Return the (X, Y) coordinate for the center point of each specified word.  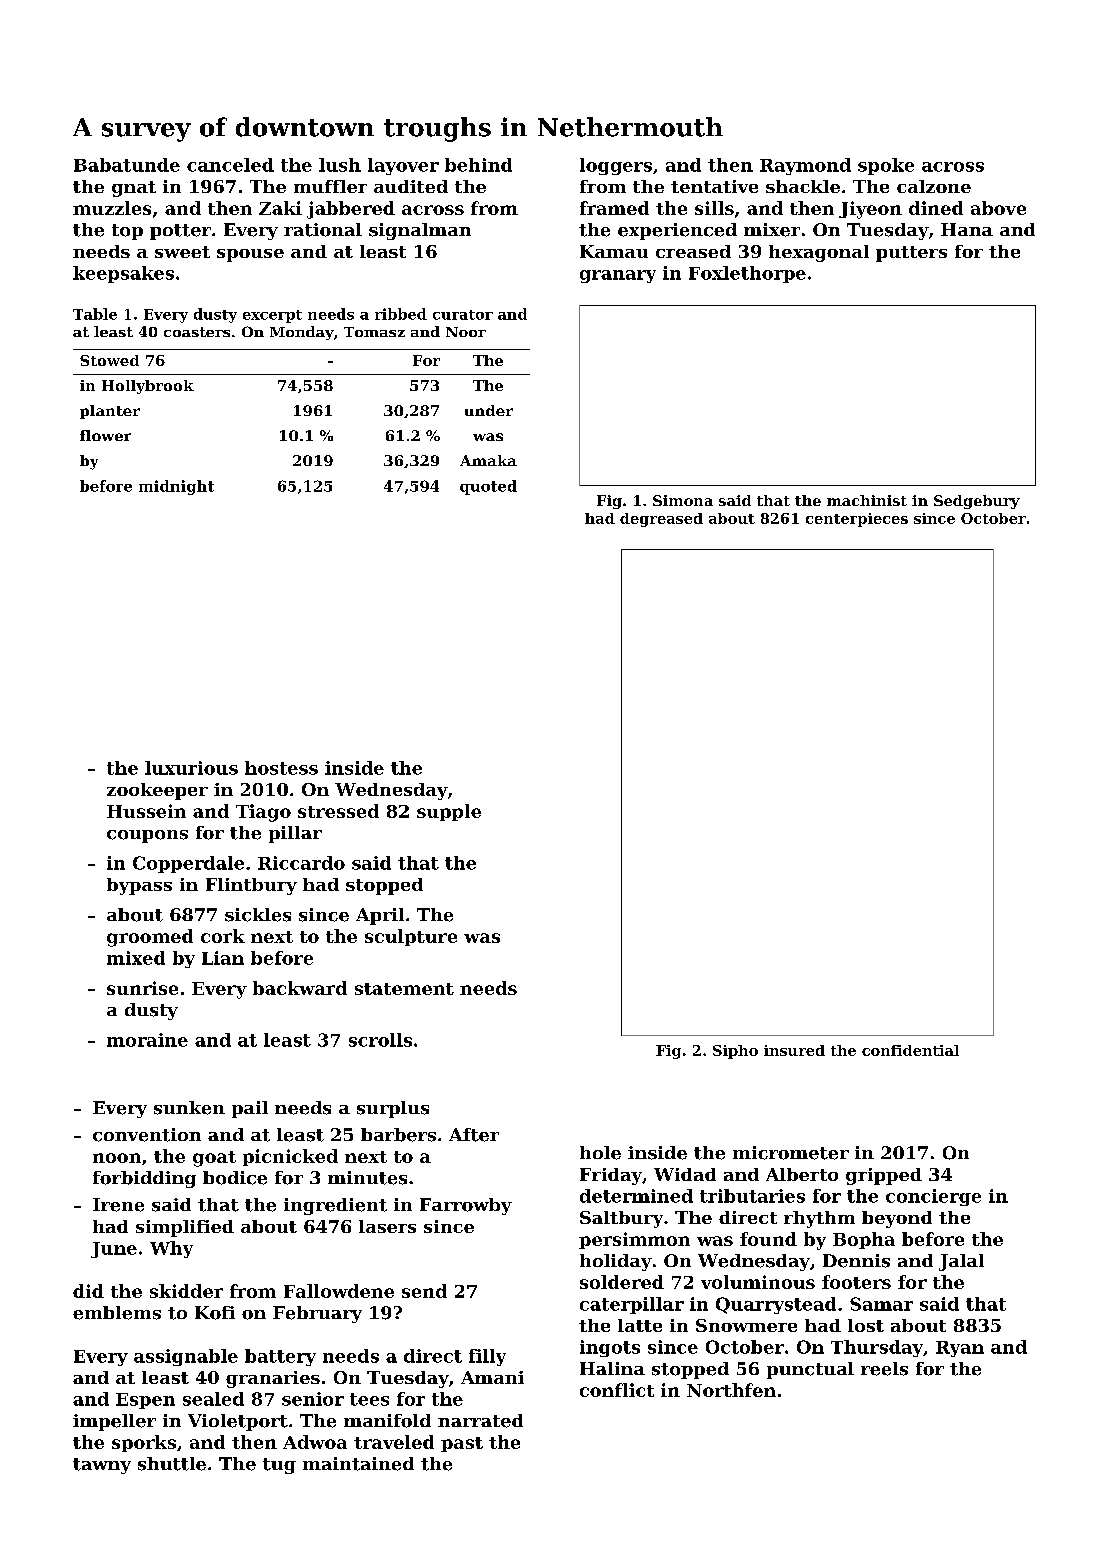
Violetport (238, 1422)
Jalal (961, 1262)
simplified (185, 1228)
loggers (616, 166)
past (462, 1444)
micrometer (791, 1153)
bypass (139, 886)
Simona (683, 500)
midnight (176, 487)
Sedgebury (977, 502)
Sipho (735, 1052)
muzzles (112, 208)
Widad (685, 1174)
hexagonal (819, 253)
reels (884, 1369)
